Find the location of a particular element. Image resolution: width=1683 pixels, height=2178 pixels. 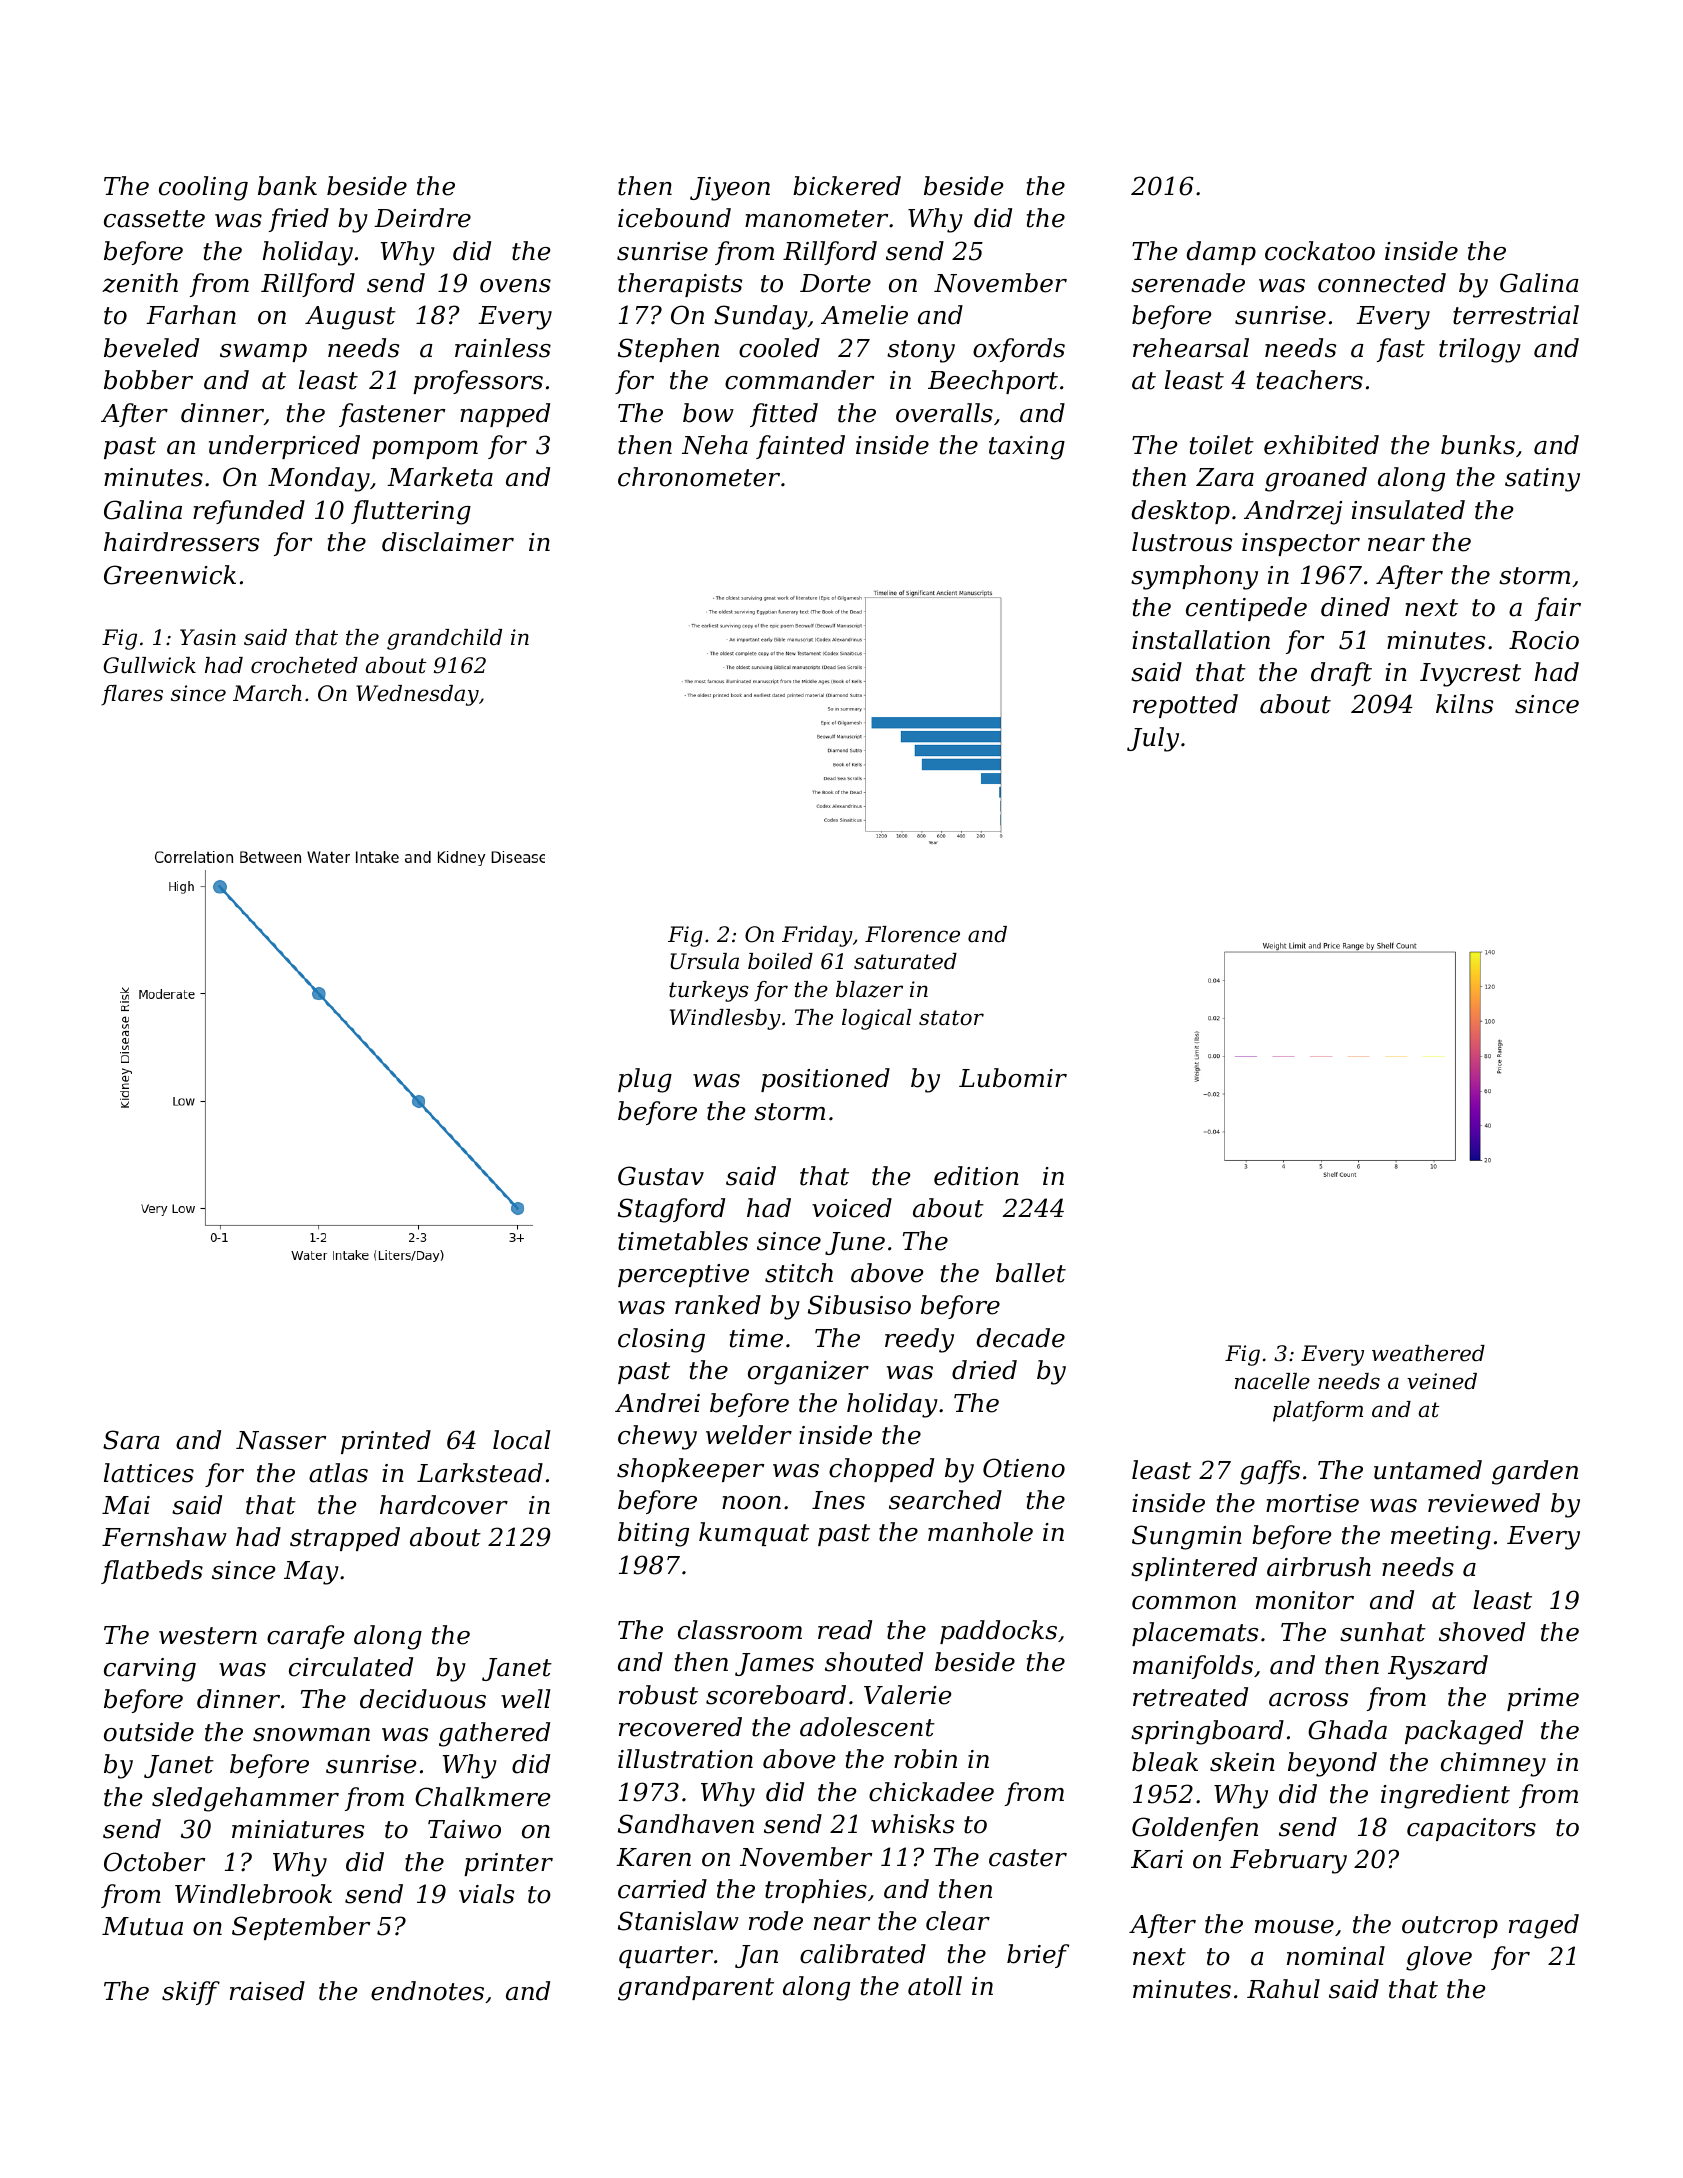

untamed is located at coordinates (1428, 1470).
